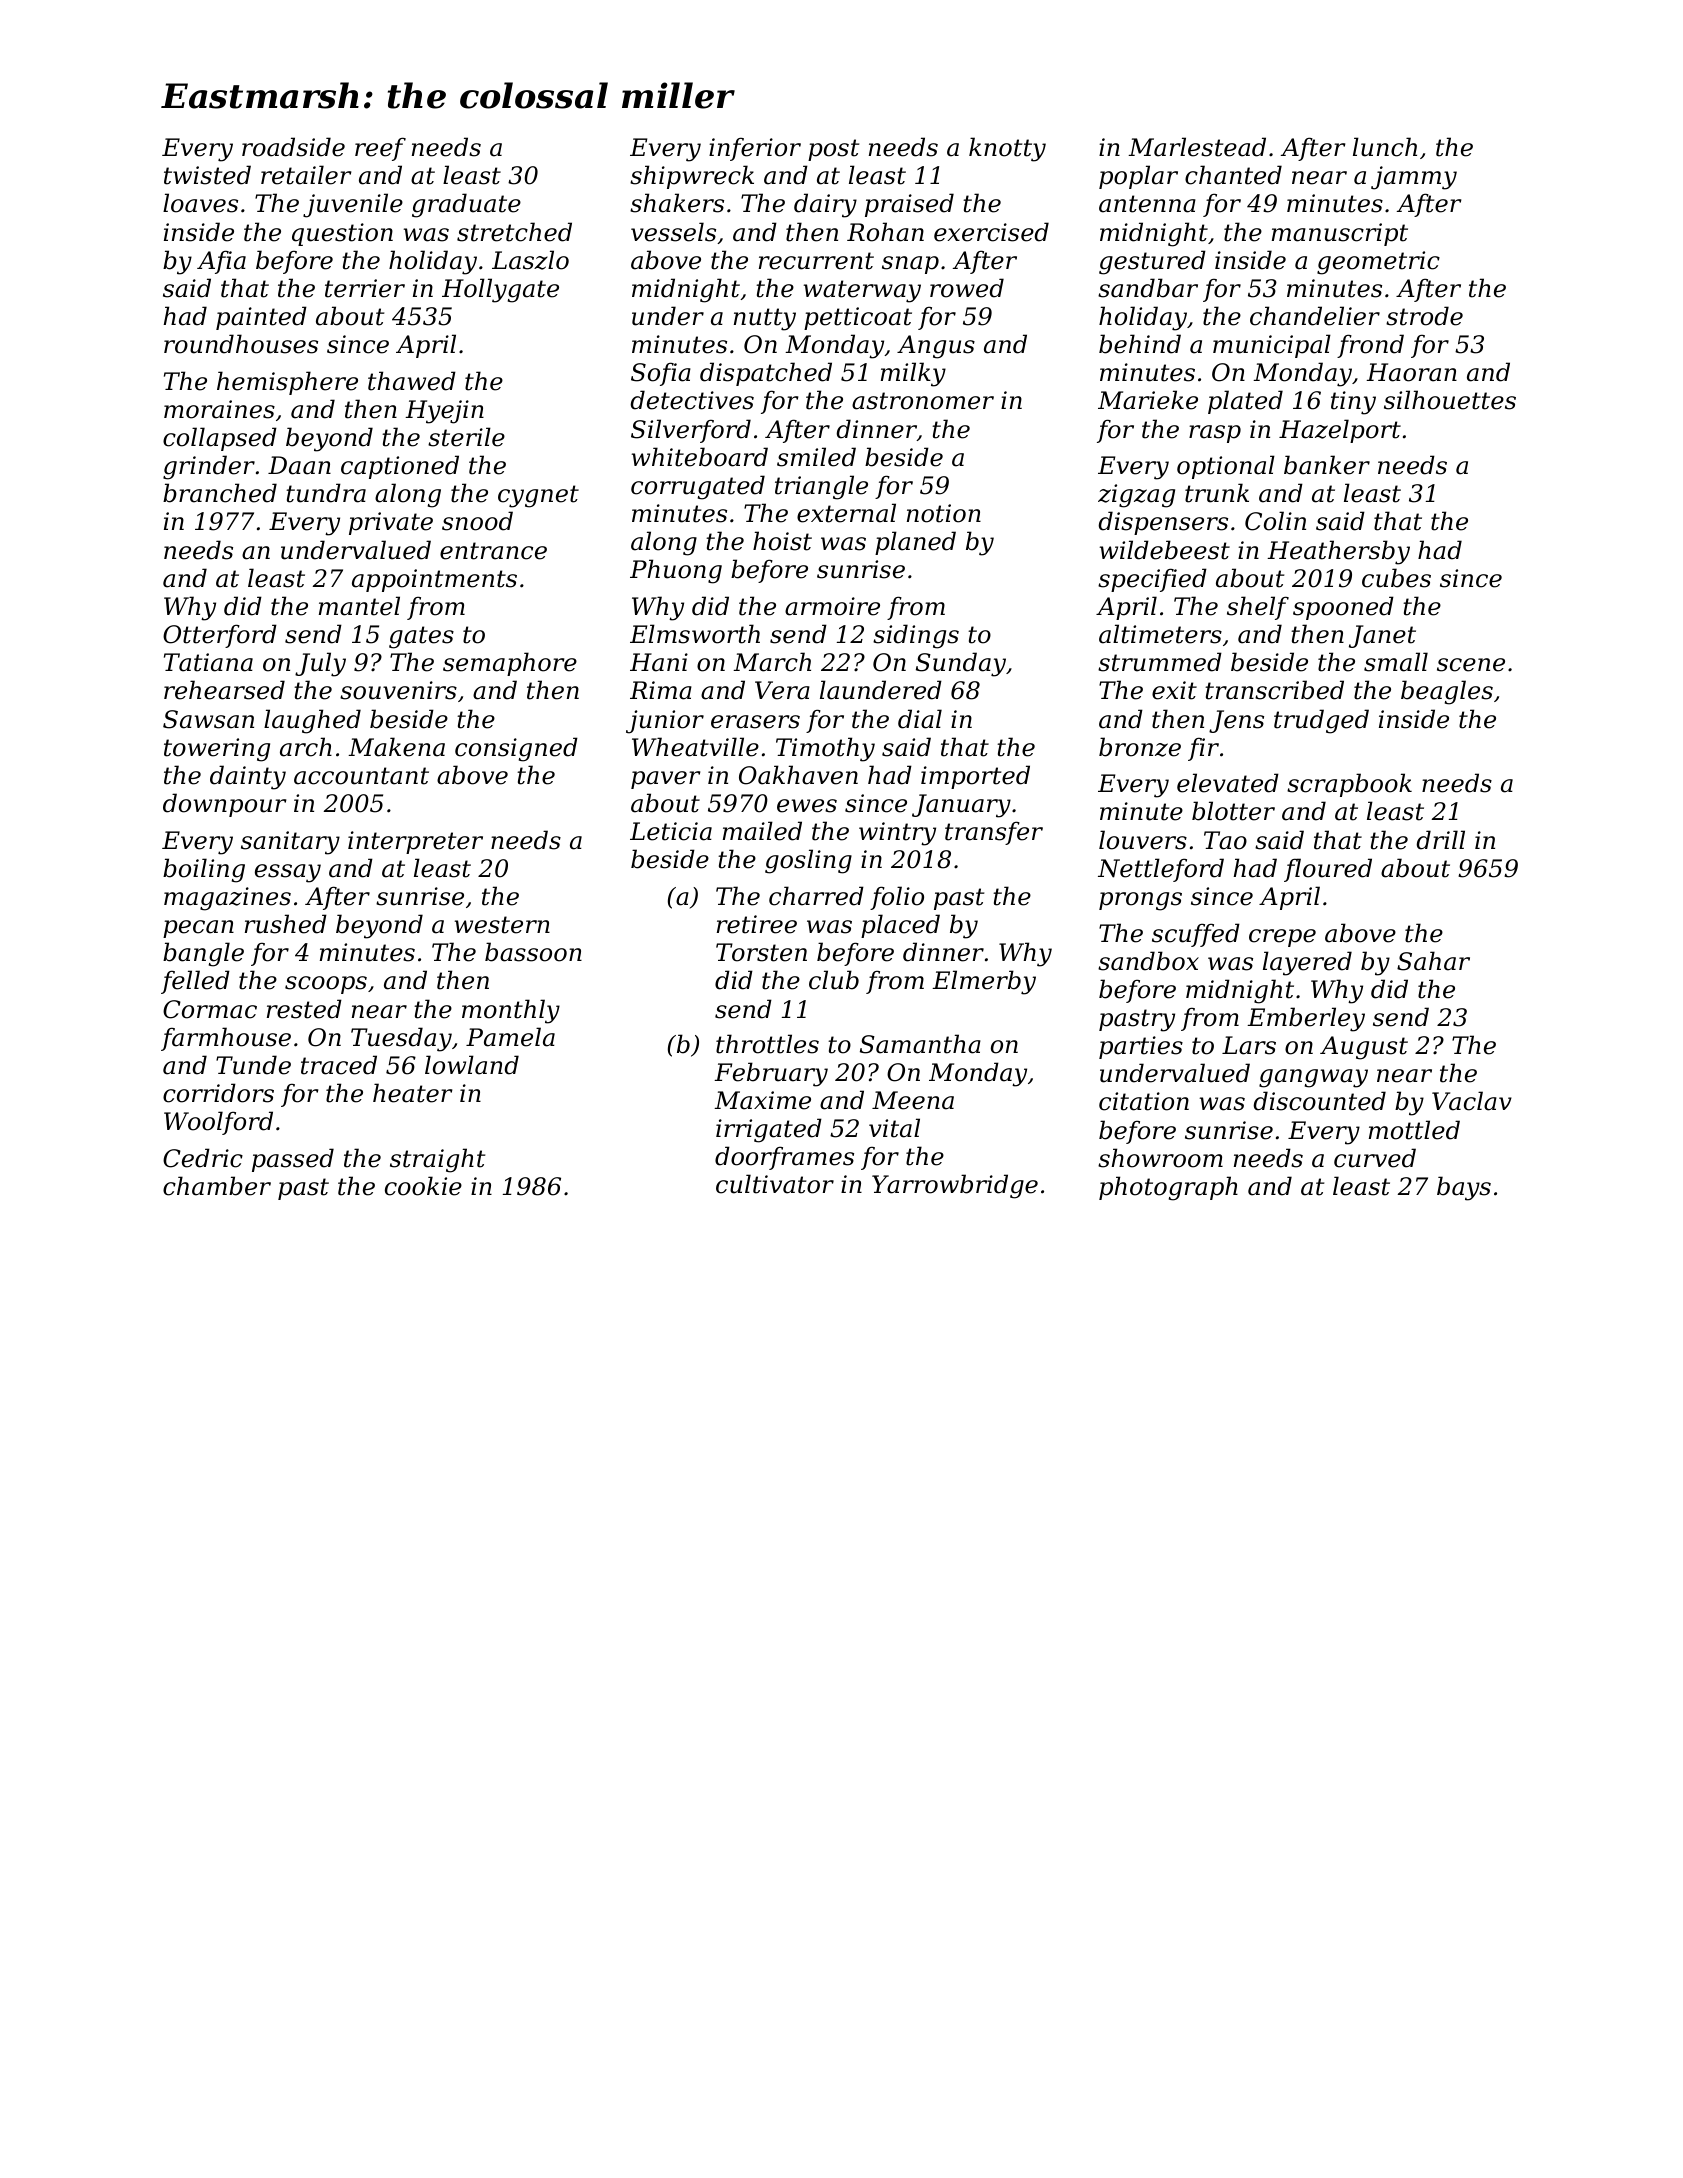 The width and height of the screenshot is (1683, 2178). What do you see at coordinates (287, 383) in the screenshot?
I see `hemisphere` at bounding box center [287, 383].
